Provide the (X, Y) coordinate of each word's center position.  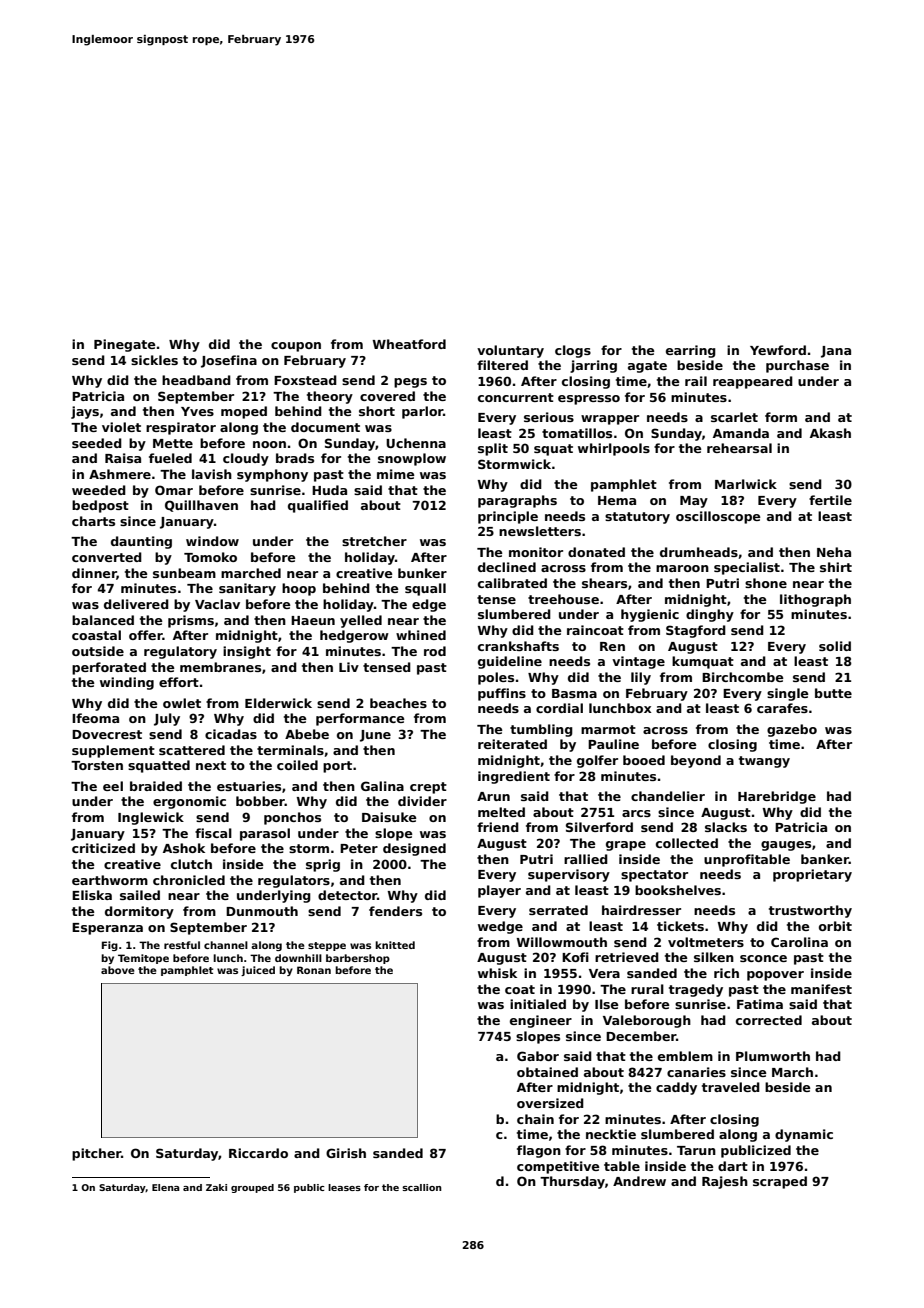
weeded (99, 490)
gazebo (792, 730)
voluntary (510, 351)
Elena (166, 1187)
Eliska (92, 895)
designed (414, 849)
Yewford (778, 350)
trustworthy (810, 911)
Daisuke (389, 817)
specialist (747, 568)
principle (508, 517)
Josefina (229, 361)
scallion (422, 1187)
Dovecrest (107, 734)
